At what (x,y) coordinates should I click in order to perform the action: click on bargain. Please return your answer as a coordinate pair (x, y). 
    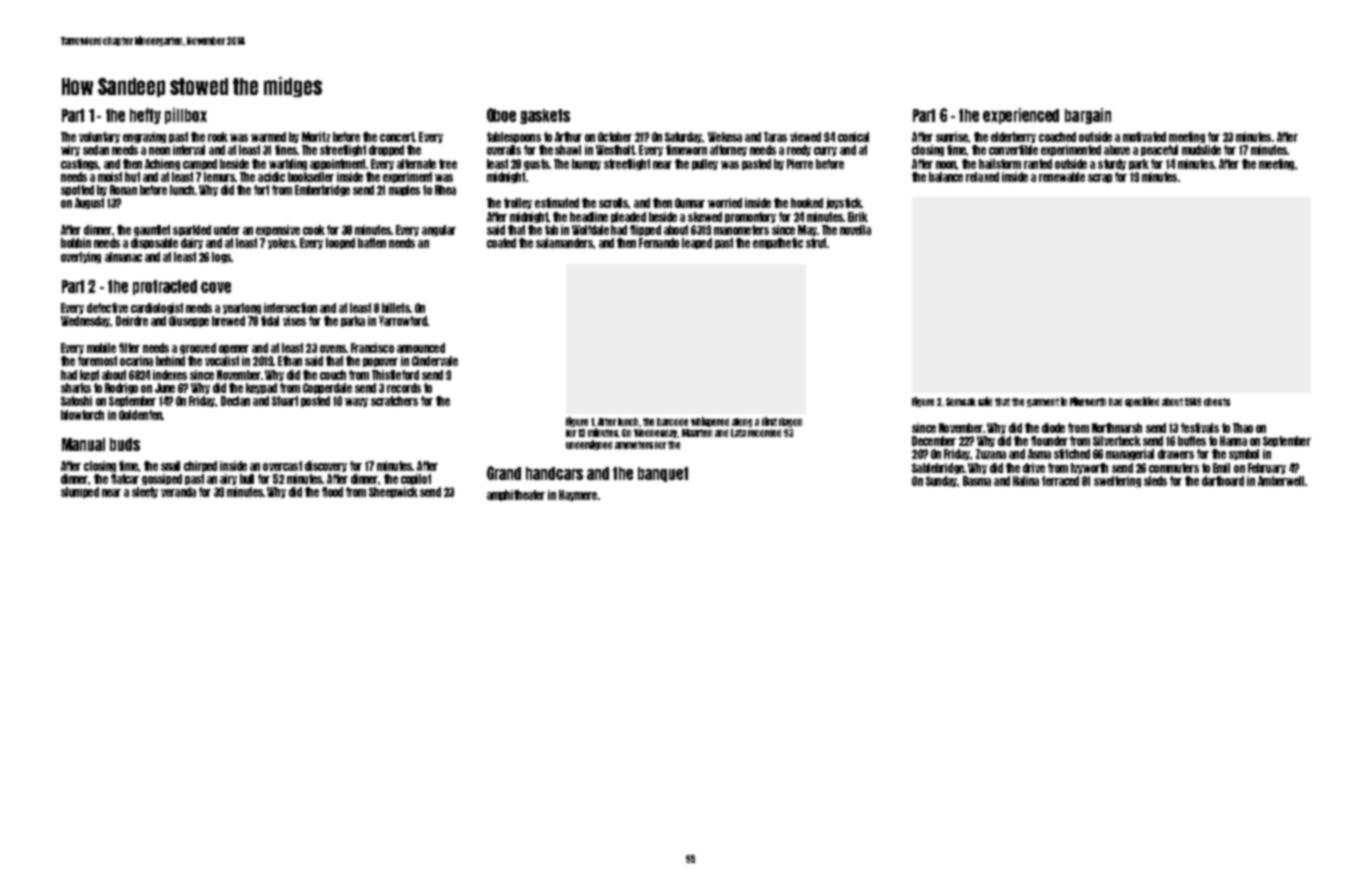
    Looking at the image, I should click on (1088, 116).
